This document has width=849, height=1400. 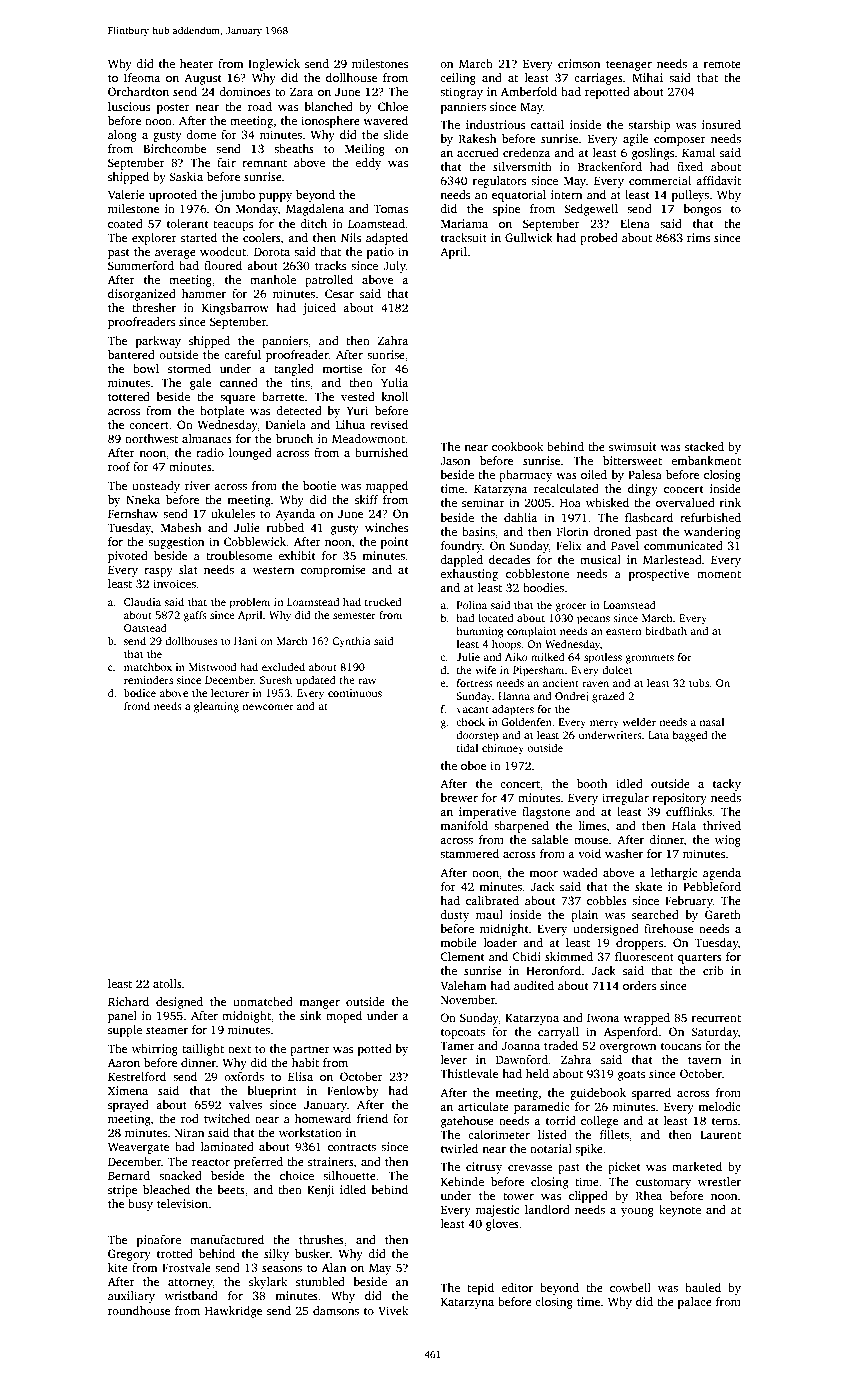 I want to click on nasal, so click(x=711, y=722).
